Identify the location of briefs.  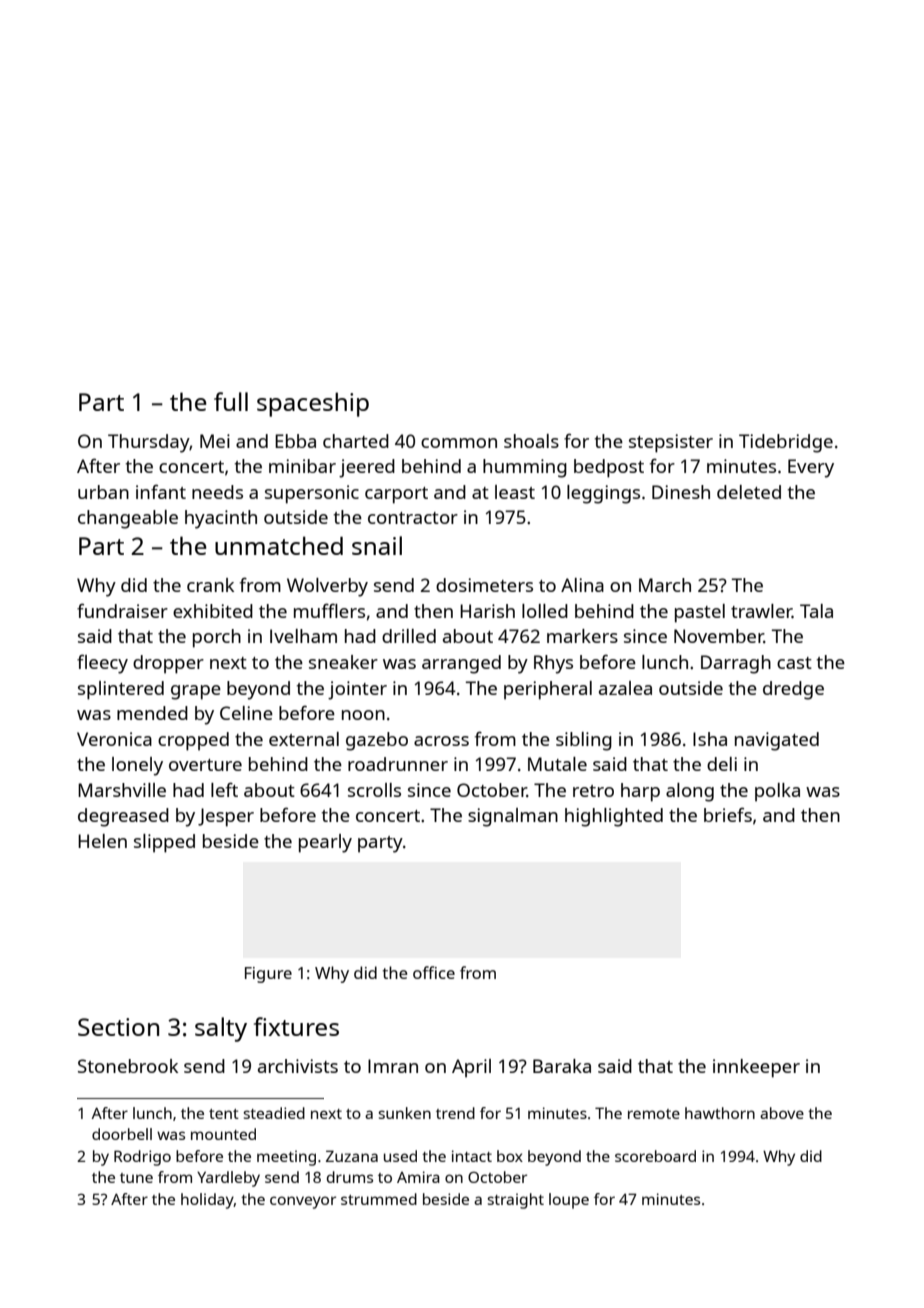
(728, 814).
